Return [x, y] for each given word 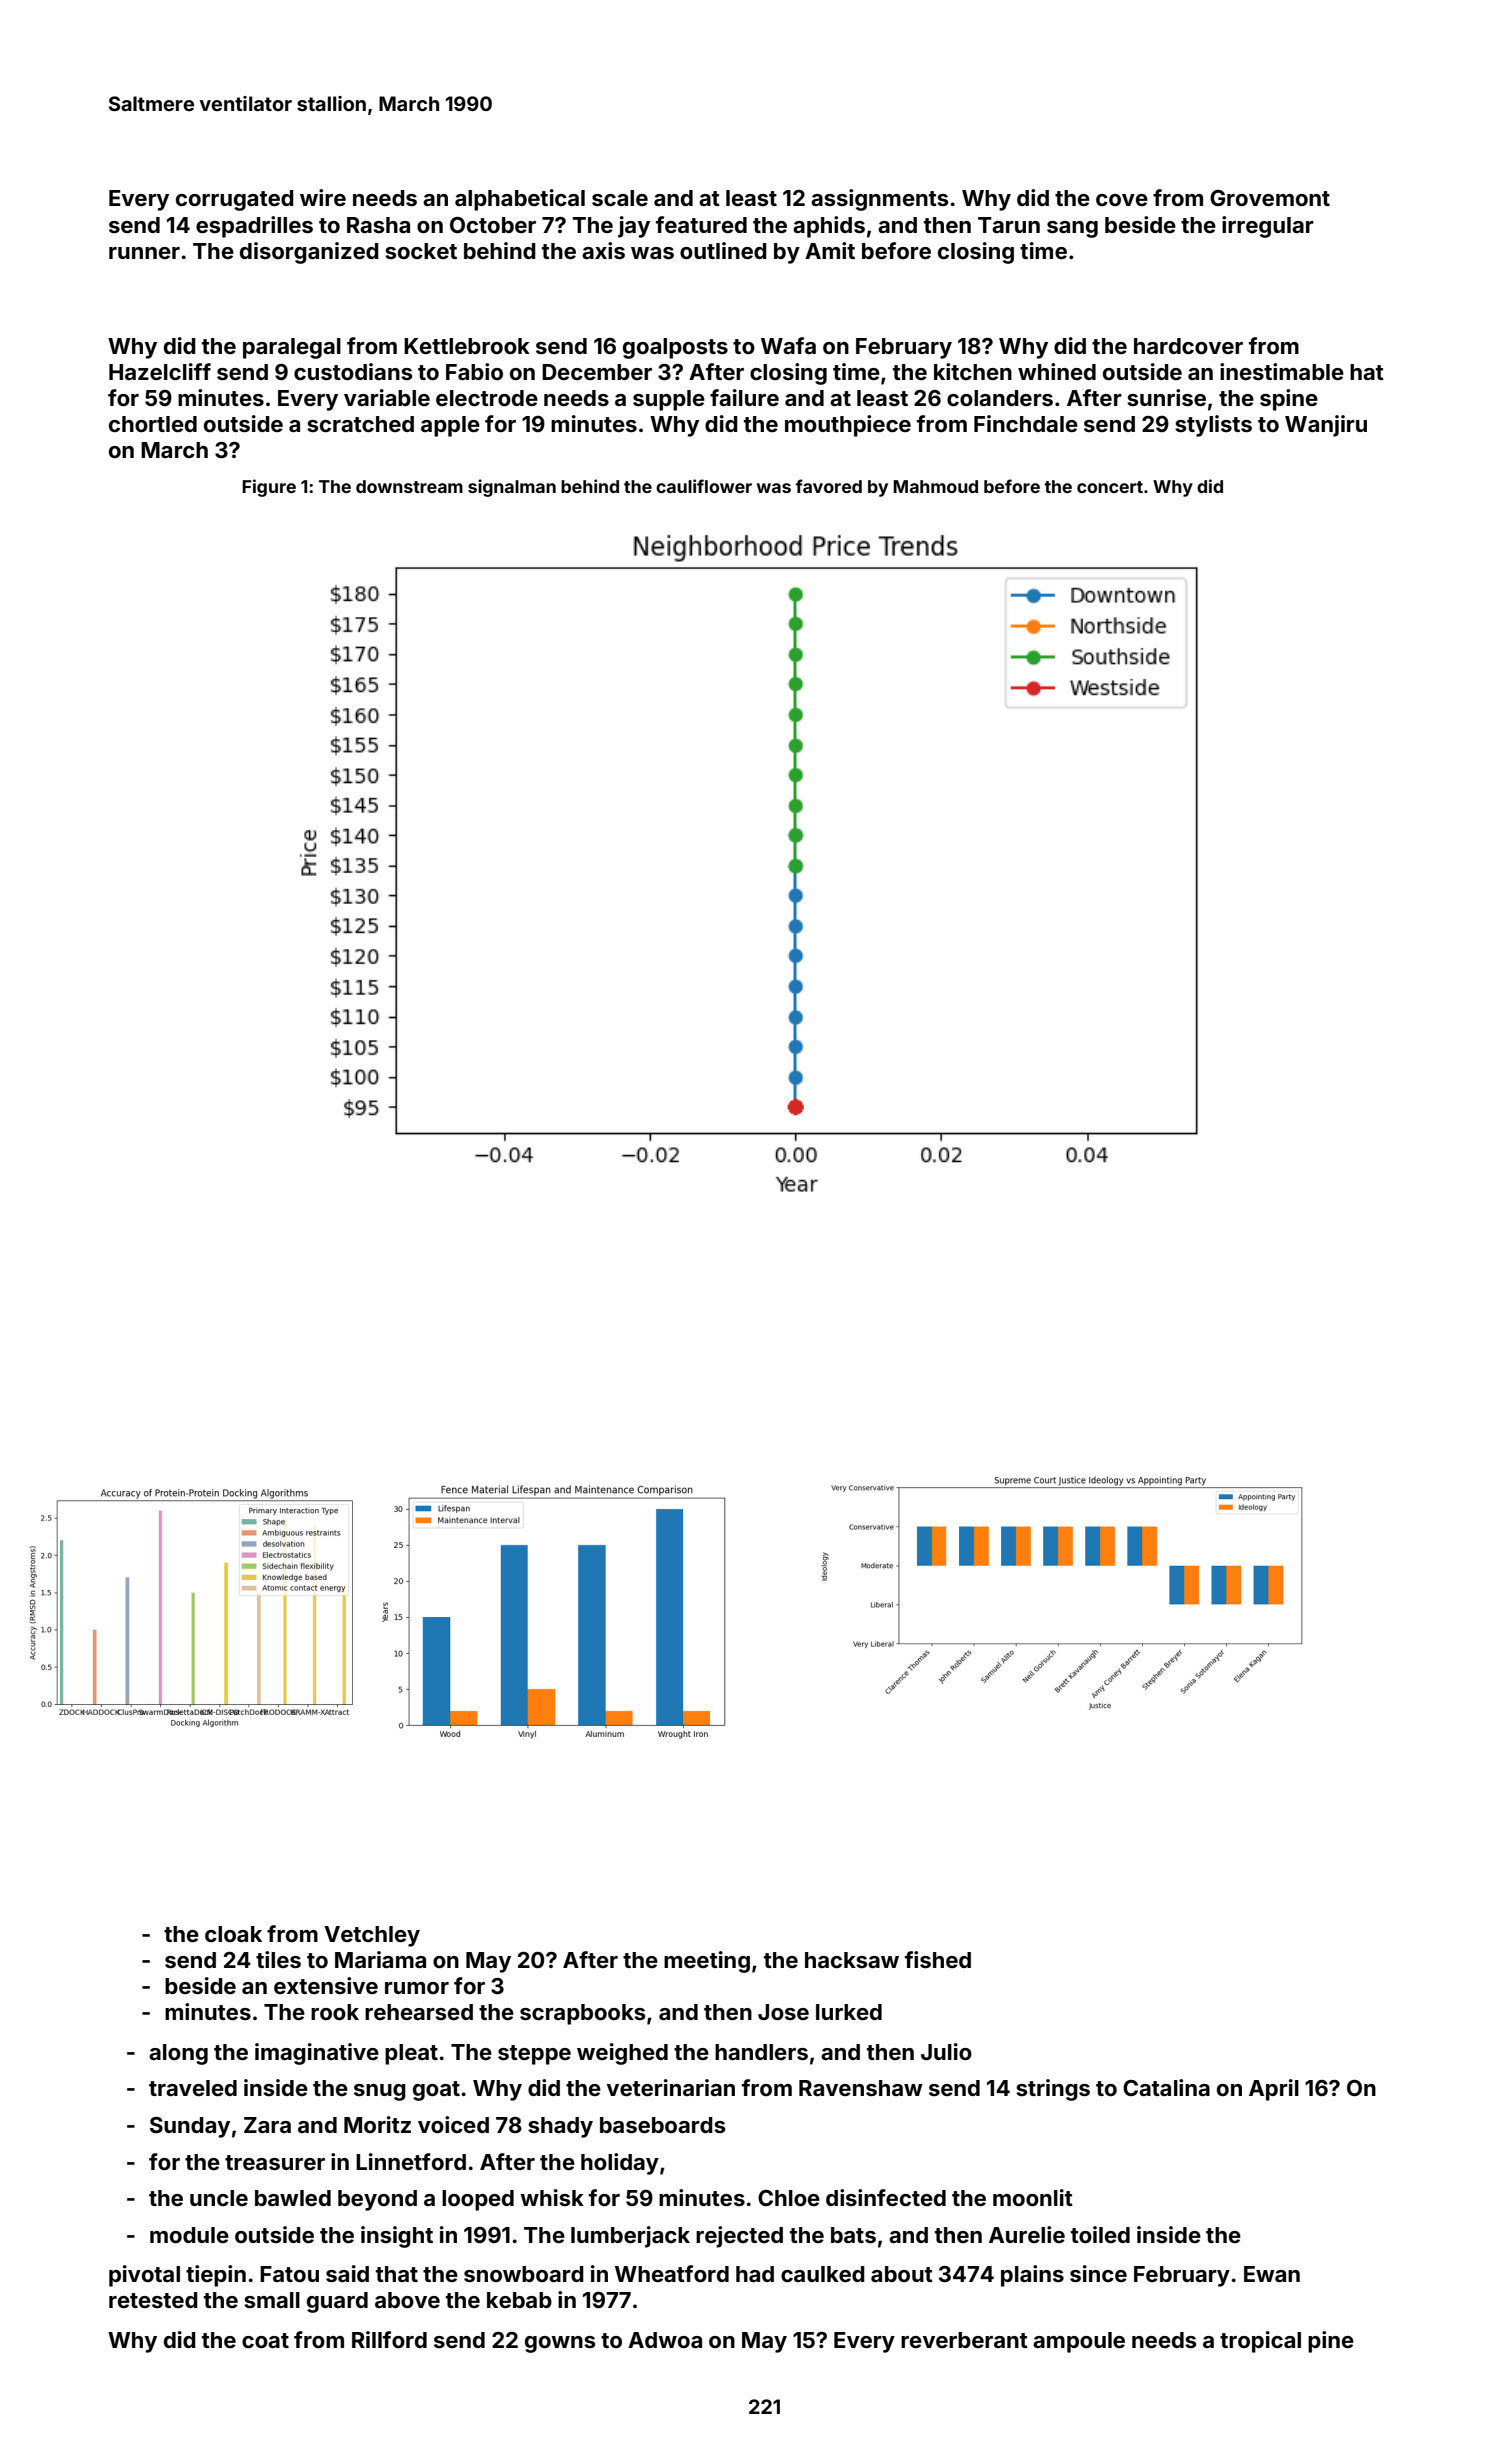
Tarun [1009, 225]
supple [669, 400]
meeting [707, 1962]
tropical [1260, 2342]
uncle [219, 2198]
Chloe [789, 2198]
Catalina [1166, 2087]
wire [323, 197]
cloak [233, 1934]
